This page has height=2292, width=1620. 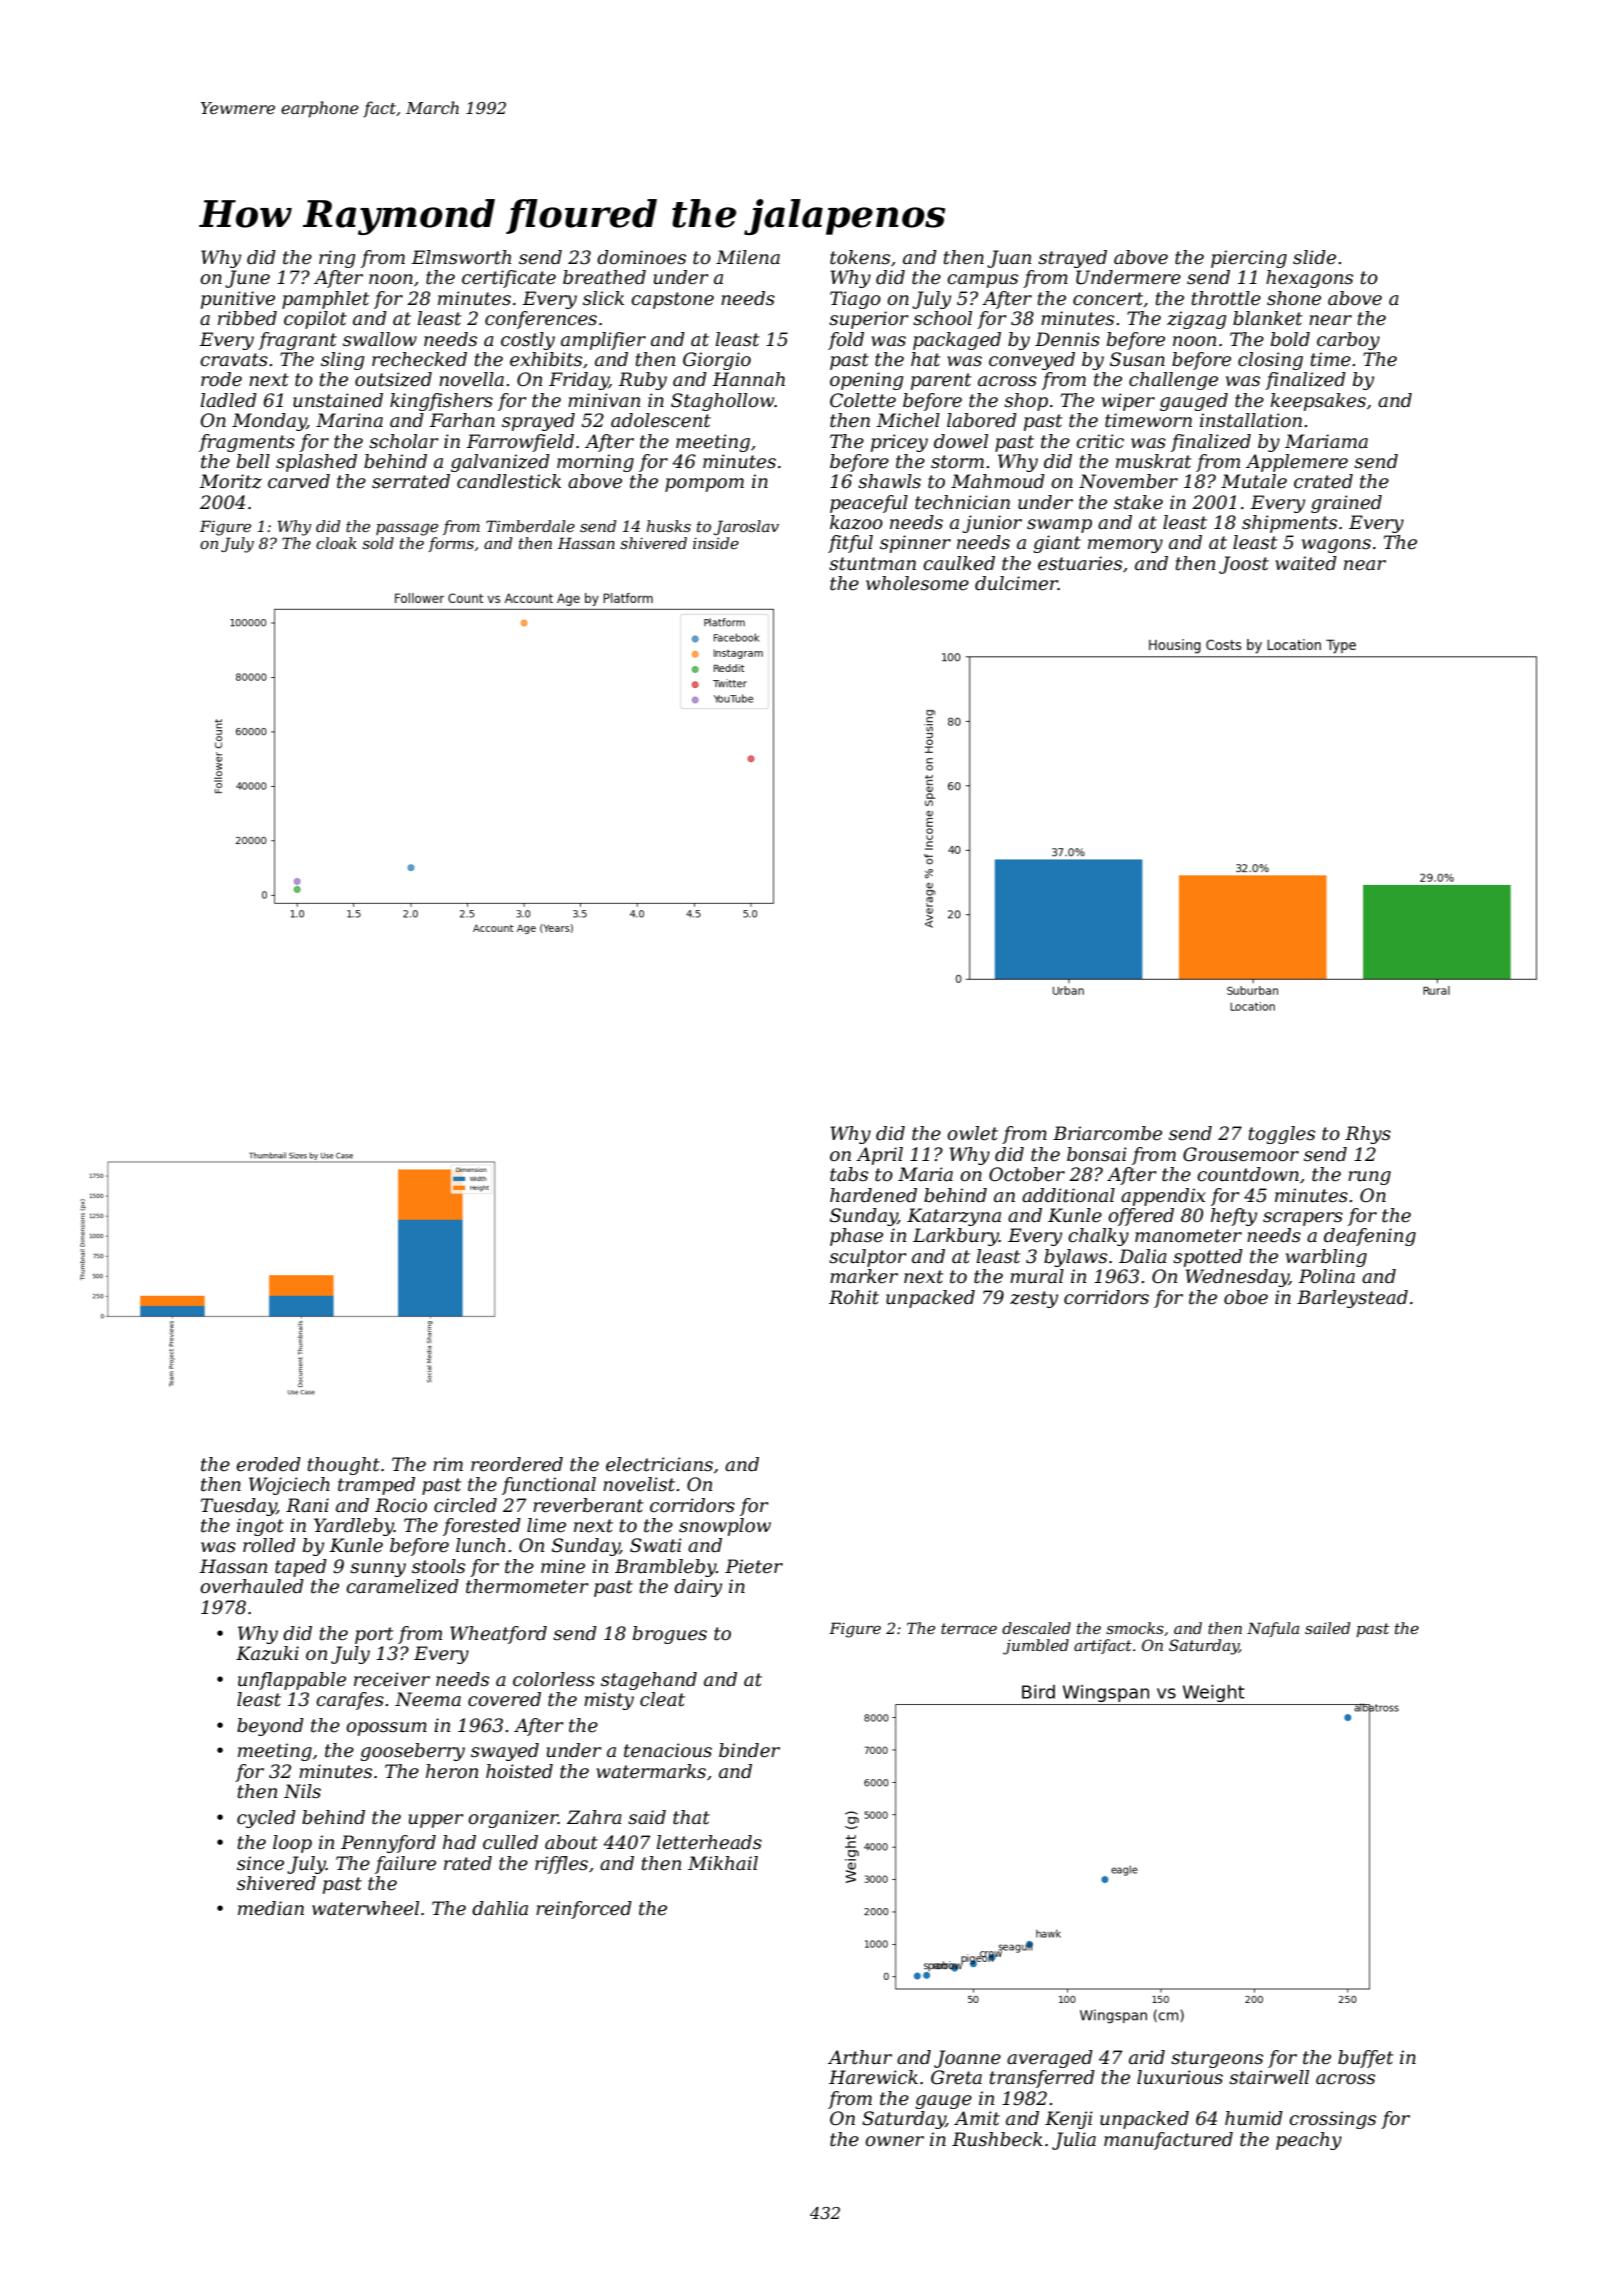 What do you see at coordinates (342, 361) in the page?
I see `sling` at bounding box center [342, 361].
